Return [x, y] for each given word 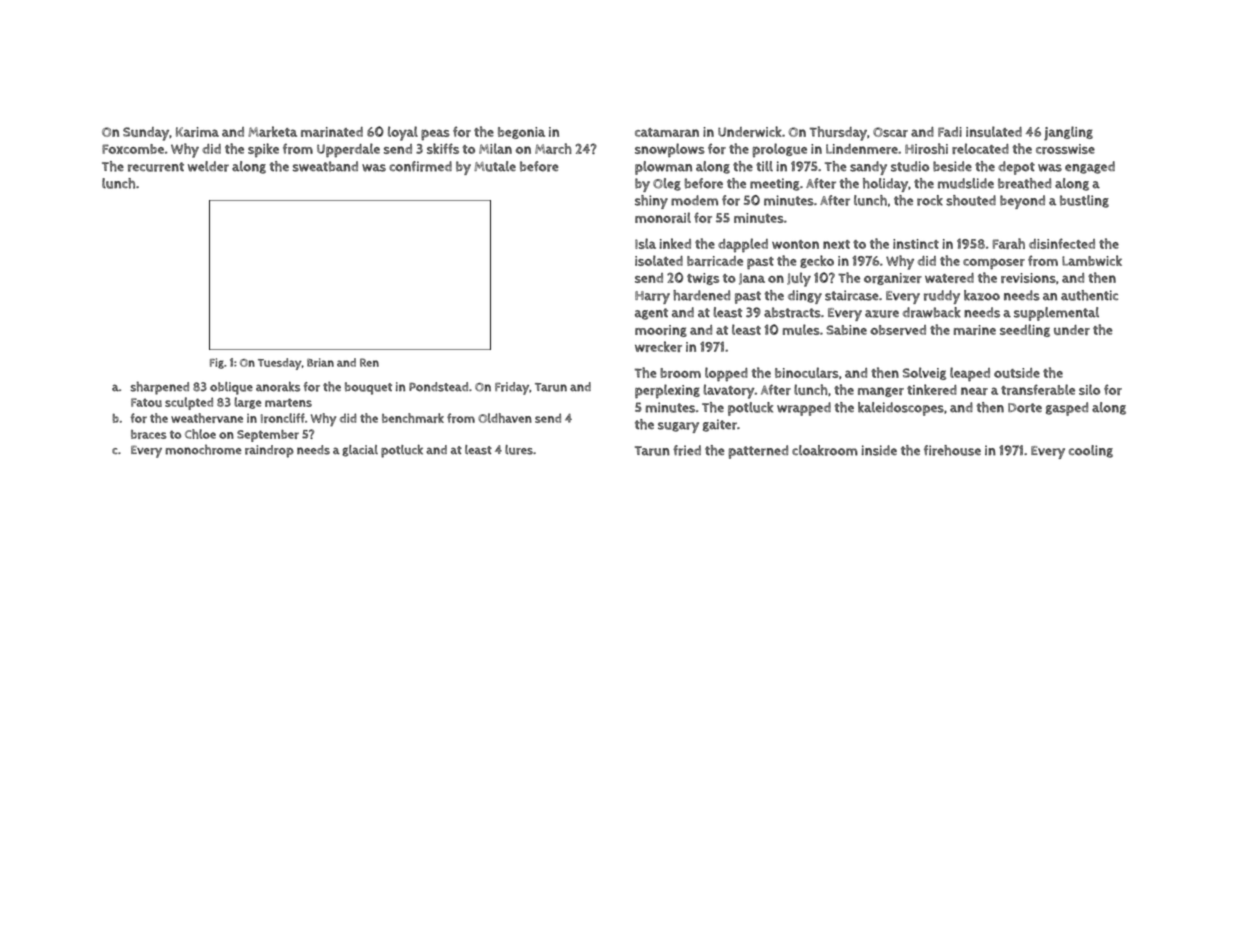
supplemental [1056, 314]
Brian [320, 362]
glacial [360, 451]
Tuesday [280, 364]
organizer [893, 279]
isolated [659, 260]
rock [930, 200]
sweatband [325, 166]
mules [801, 329]
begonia [521, 133]
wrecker [658, 346]
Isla [645, 243]
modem [694, 200]
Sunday [146, 134]
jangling [1068, 133]
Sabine [846, 330]
